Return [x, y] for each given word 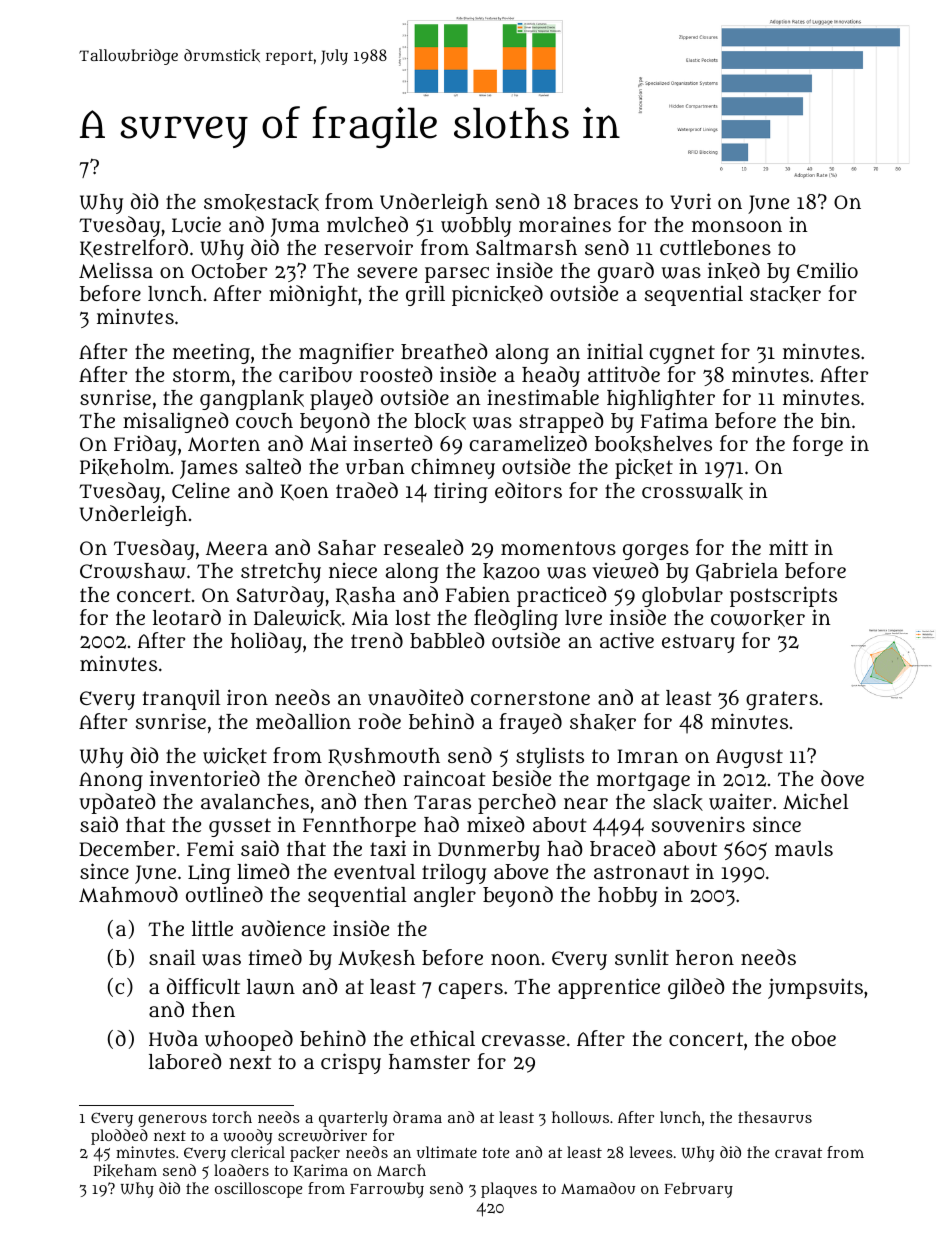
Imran [647, 756]
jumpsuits [815, 988]
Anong [111, 781]
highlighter [661, 399]
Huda [173, 1038]
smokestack [261, 202]
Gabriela [737, 572]
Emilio [827, 270]
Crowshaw [133, 571]
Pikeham [125, 1170]
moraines [565, 224]
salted [273, 466]
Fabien [478, 594]
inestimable [543, 397]
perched [517, 803]
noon [515, 959]
